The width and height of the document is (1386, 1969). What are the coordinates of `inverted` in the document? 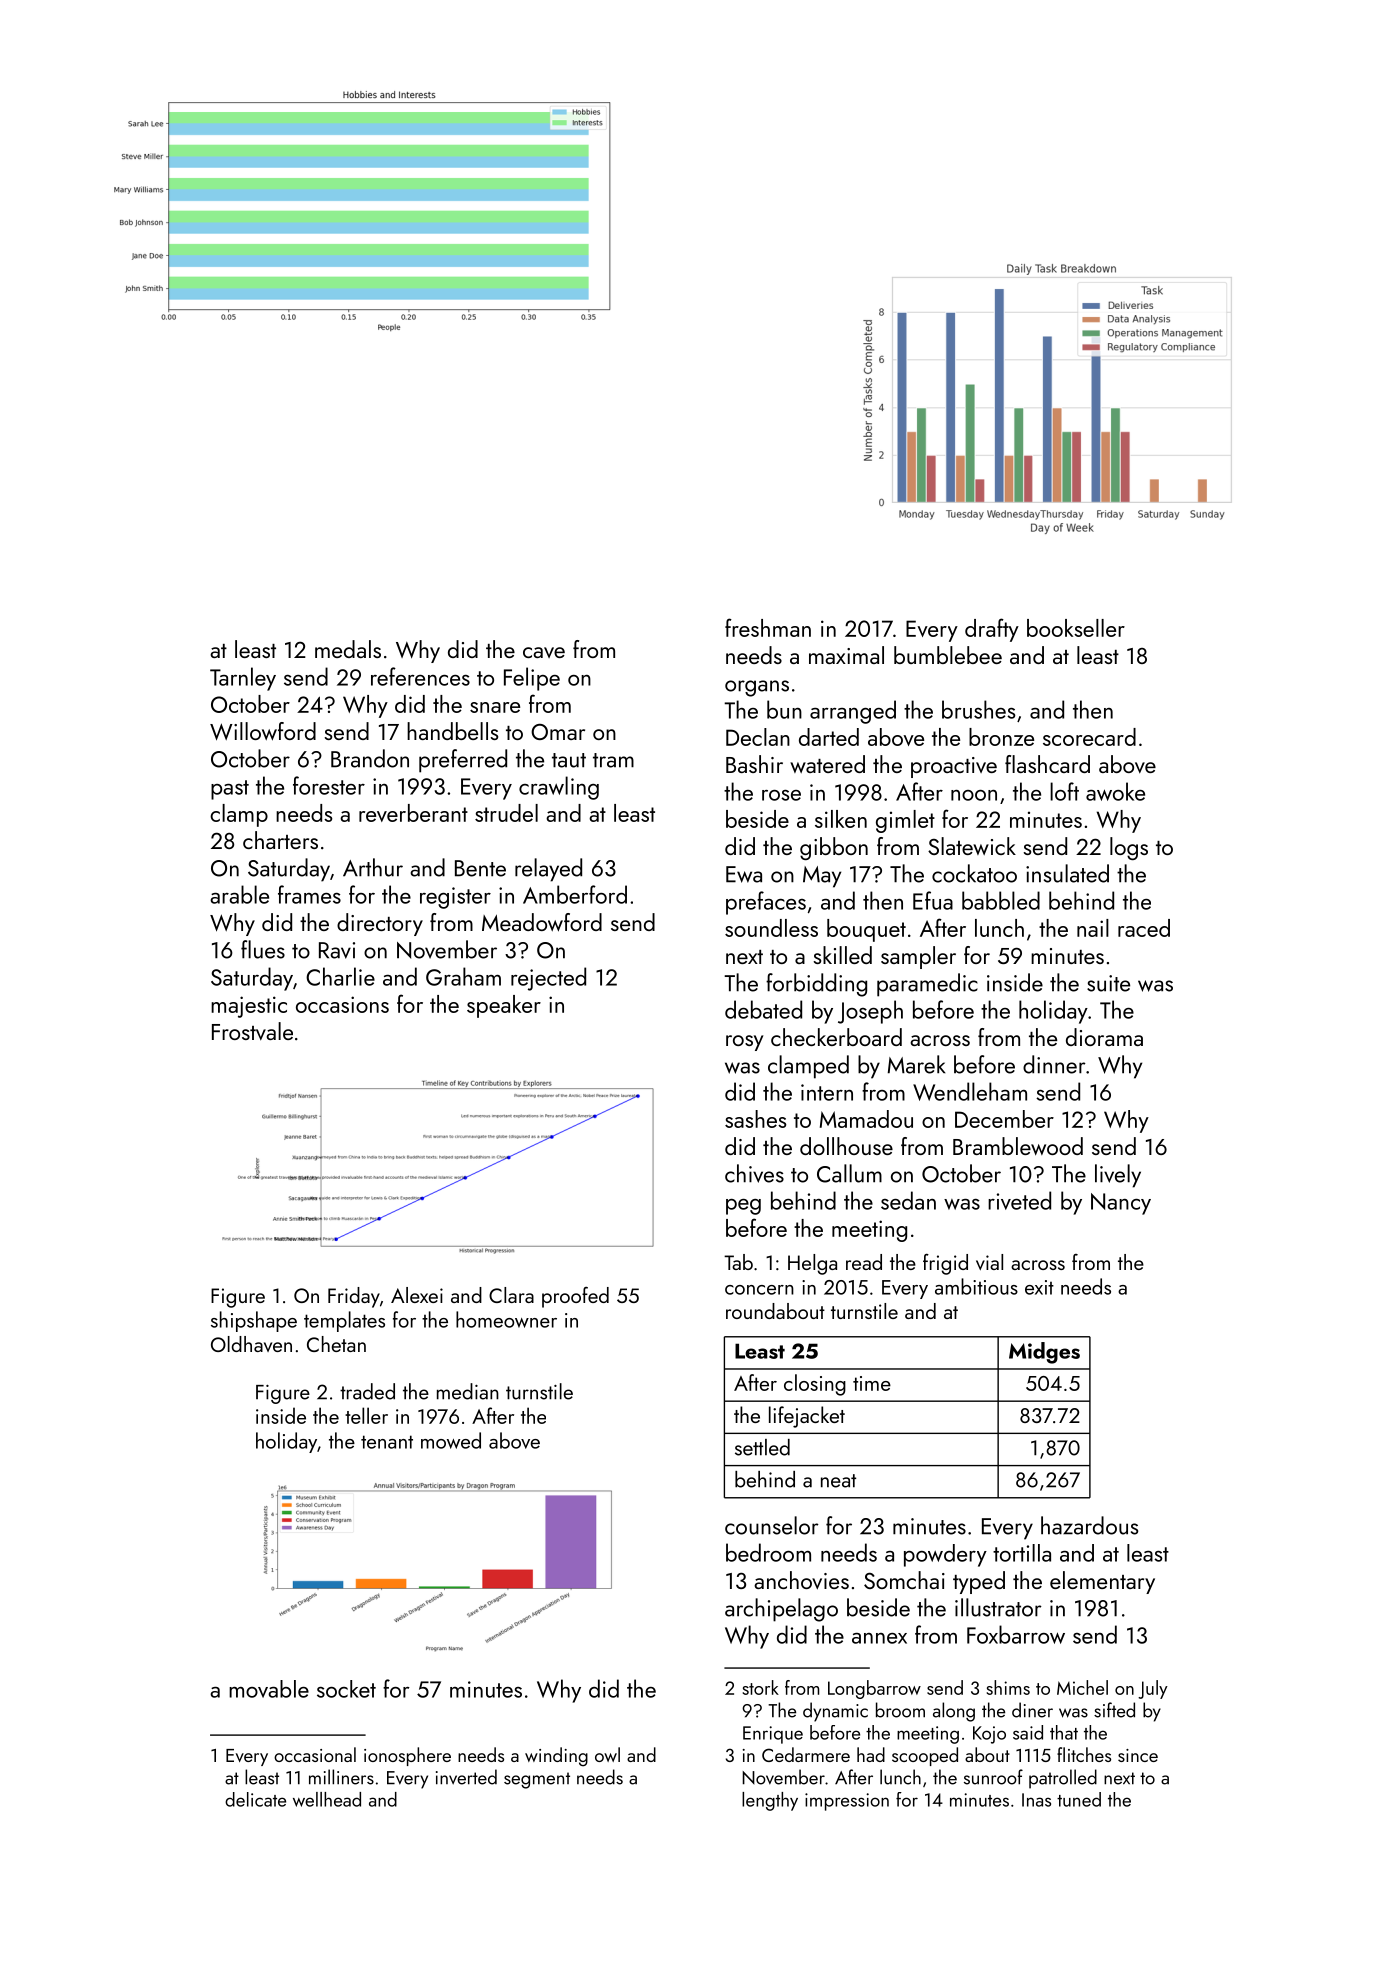 It's located at (466, 1777).
